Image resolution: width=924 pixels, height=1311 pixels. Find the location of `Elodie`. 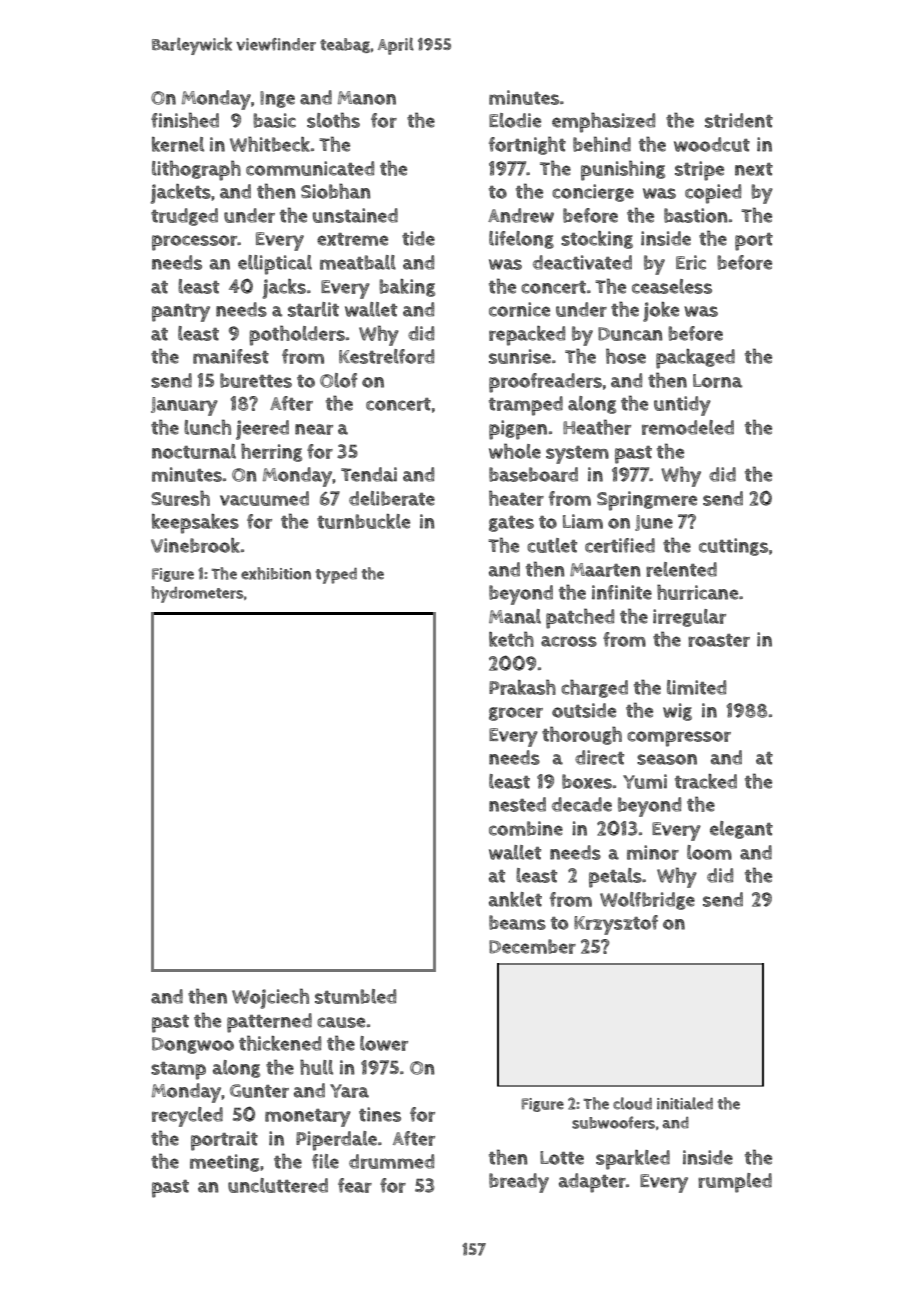

Elodie is located at coordinates (515, 120).
